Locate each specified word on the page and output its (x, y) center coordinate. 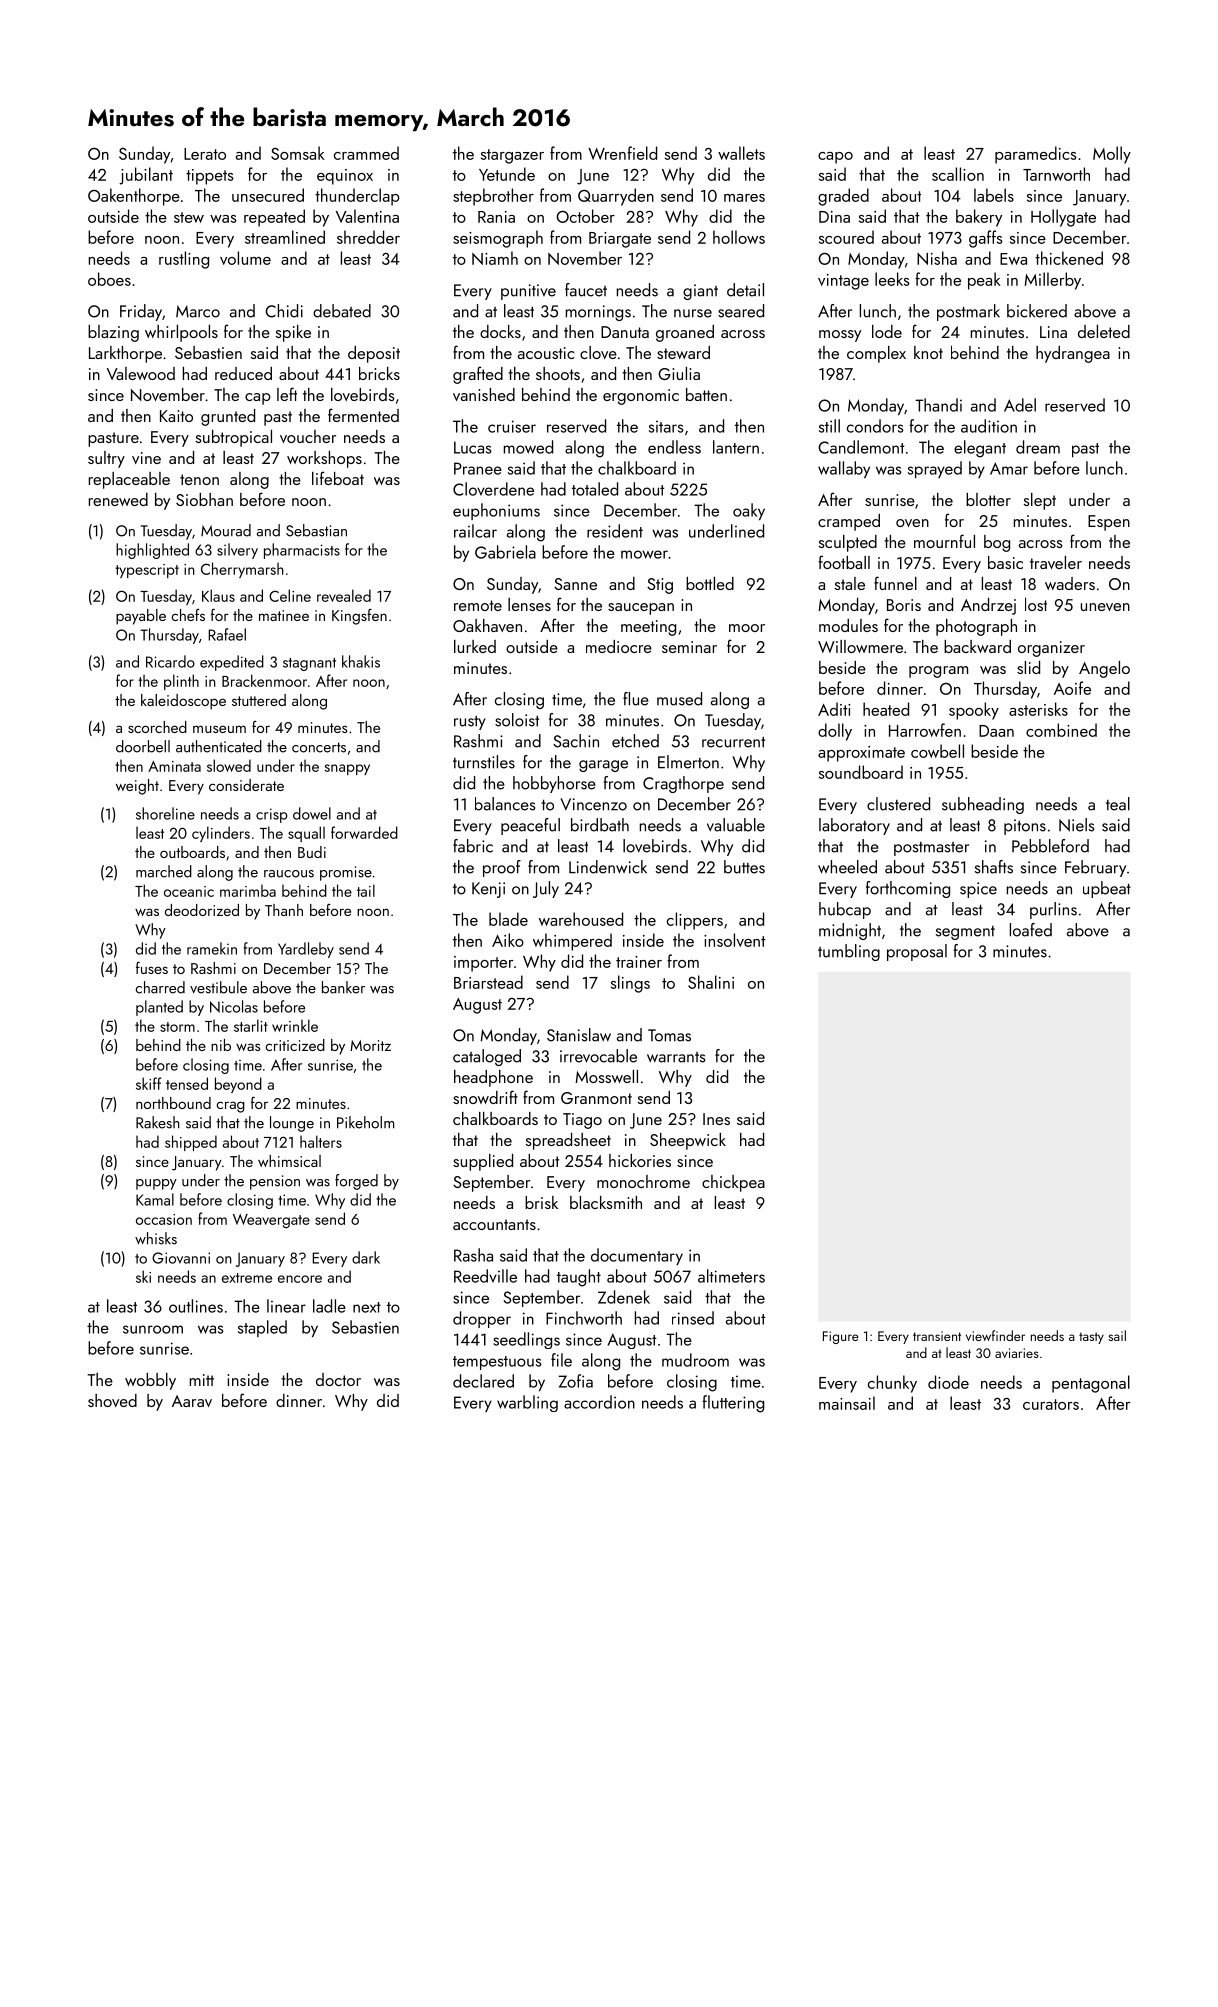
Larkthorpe (125, 354)
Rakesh (158, 1122)
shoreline (165, 813)
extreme (247, 1278)
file (561, 1360)
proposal (917, 952)
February (1095, 868)
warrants (676, 1057)
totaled (595, 489)
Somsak (298, 153)
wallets (741, 153)
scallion (958, 174)
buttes (744, 867)
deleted (1104, 331)
